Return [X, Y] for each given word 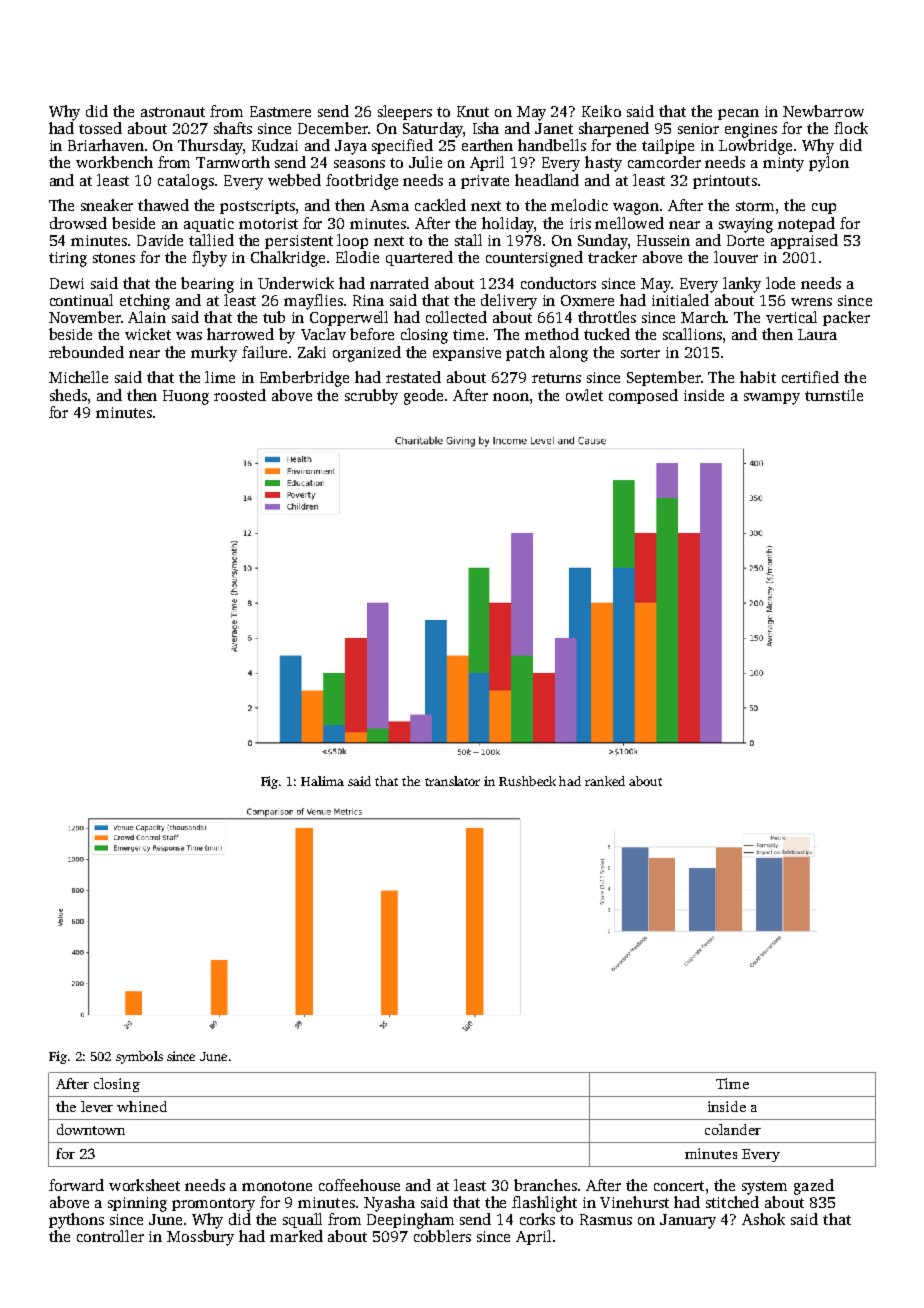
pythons [76, 1221]
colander [733, 1129]
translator [452, 781]
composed [643, 396]
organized [367, 354]
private [485, 182]
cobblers [442, 1236]
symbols [139, 1057]
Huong [186, 397]
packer [846, 318]
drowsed [78, 223]
